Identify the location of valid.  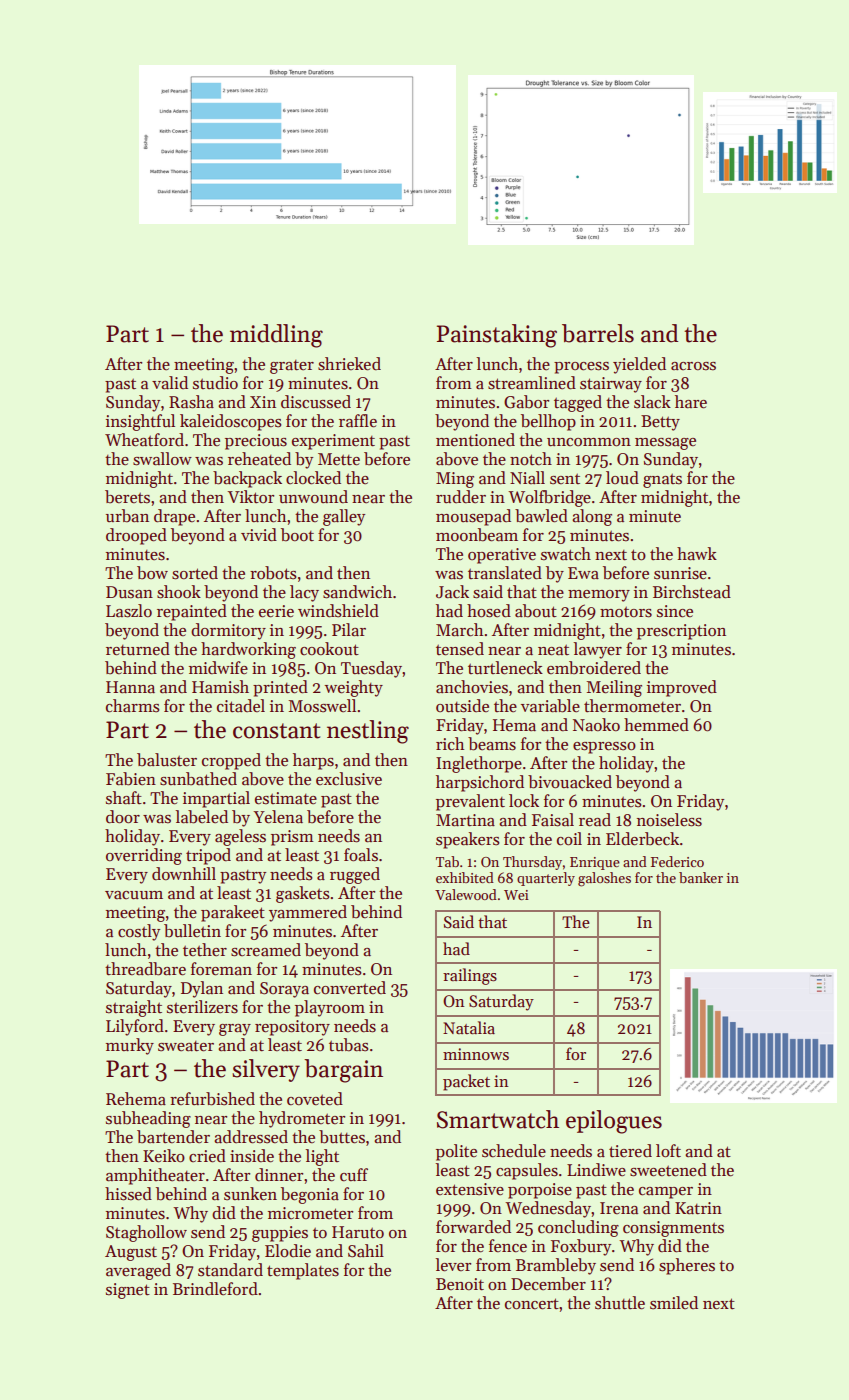
(170, 383).
